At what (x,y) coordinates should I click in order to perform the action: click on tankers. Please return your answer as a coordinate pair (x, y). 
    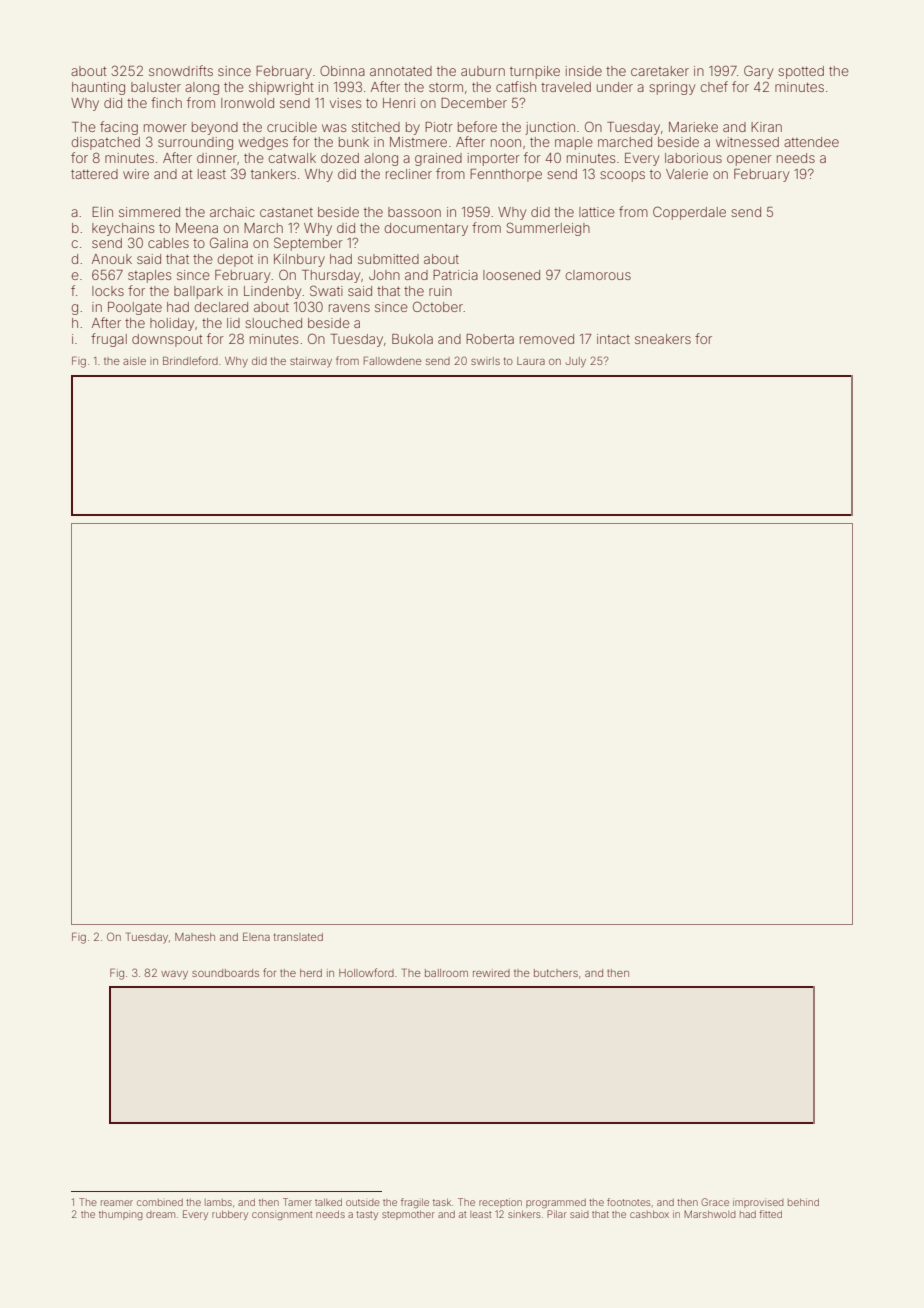
    Looking at the image, I should click on (273, 174).
